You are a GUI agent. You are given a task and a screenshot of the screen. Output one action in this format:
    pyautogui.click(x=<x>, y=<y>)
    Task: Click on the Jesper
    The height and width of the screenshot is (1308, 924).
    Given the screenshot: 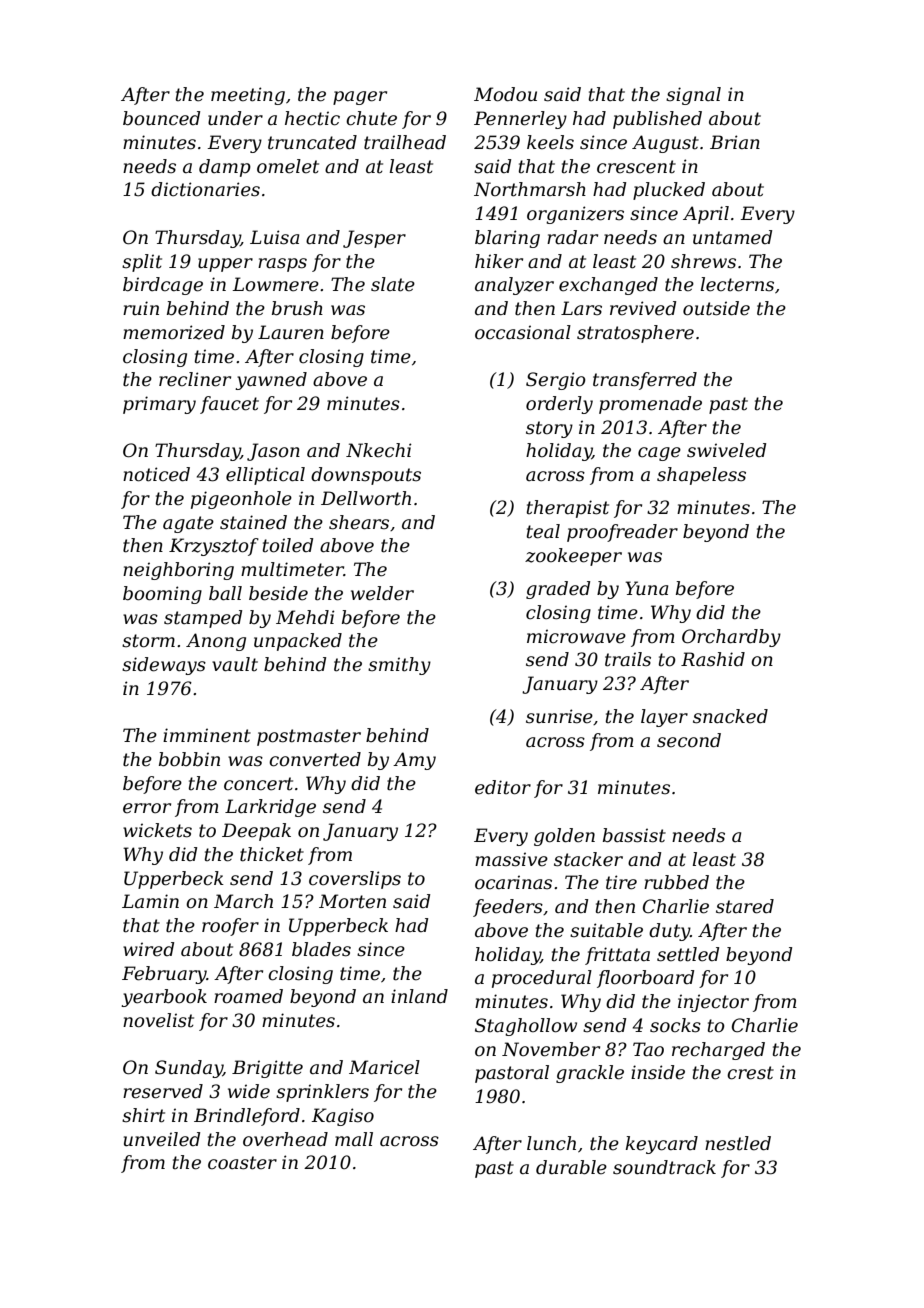 What is the action you would take?
    pyautogui.click(x=374, y=239)
